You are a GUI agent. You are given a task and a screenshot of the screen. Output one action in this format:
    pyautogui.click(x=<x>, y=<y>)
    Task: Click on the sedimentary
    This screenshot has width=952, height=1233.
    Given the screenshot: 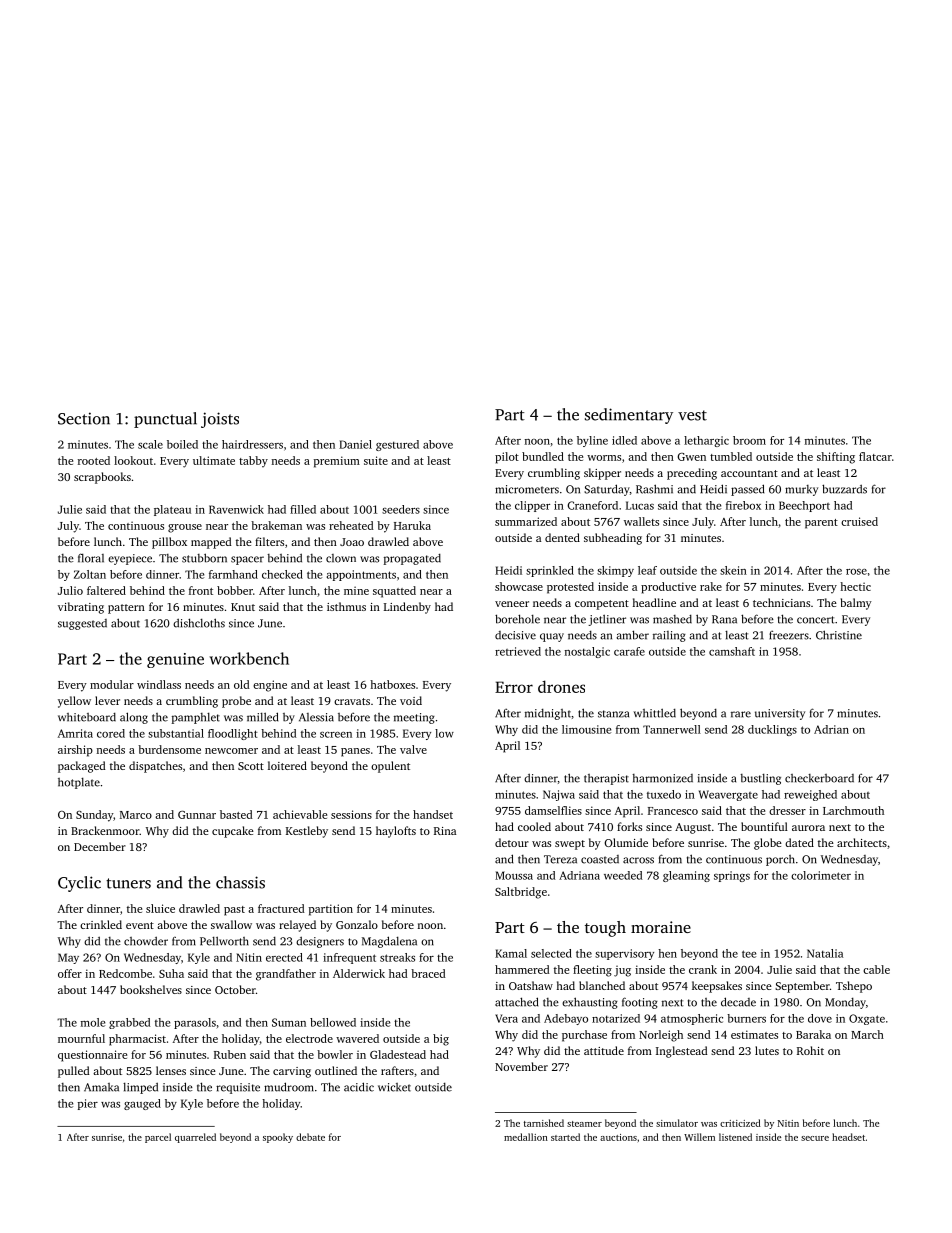 What is the action you would take?
    pyautogui.click(x=629, y=416)
